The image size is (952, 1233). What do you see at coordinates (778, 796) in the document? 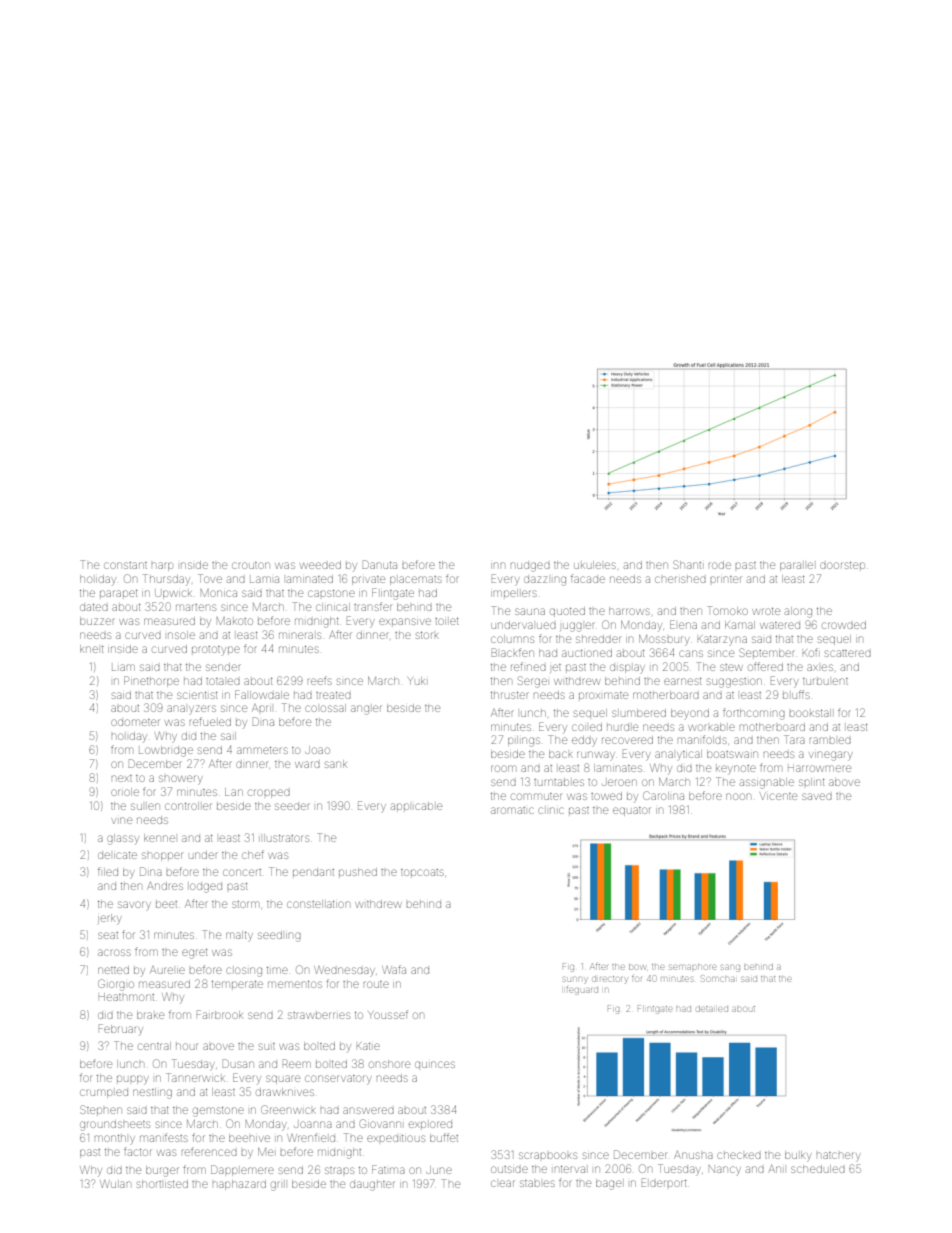
I see `Vicente` at bounding box center [778, 796].
